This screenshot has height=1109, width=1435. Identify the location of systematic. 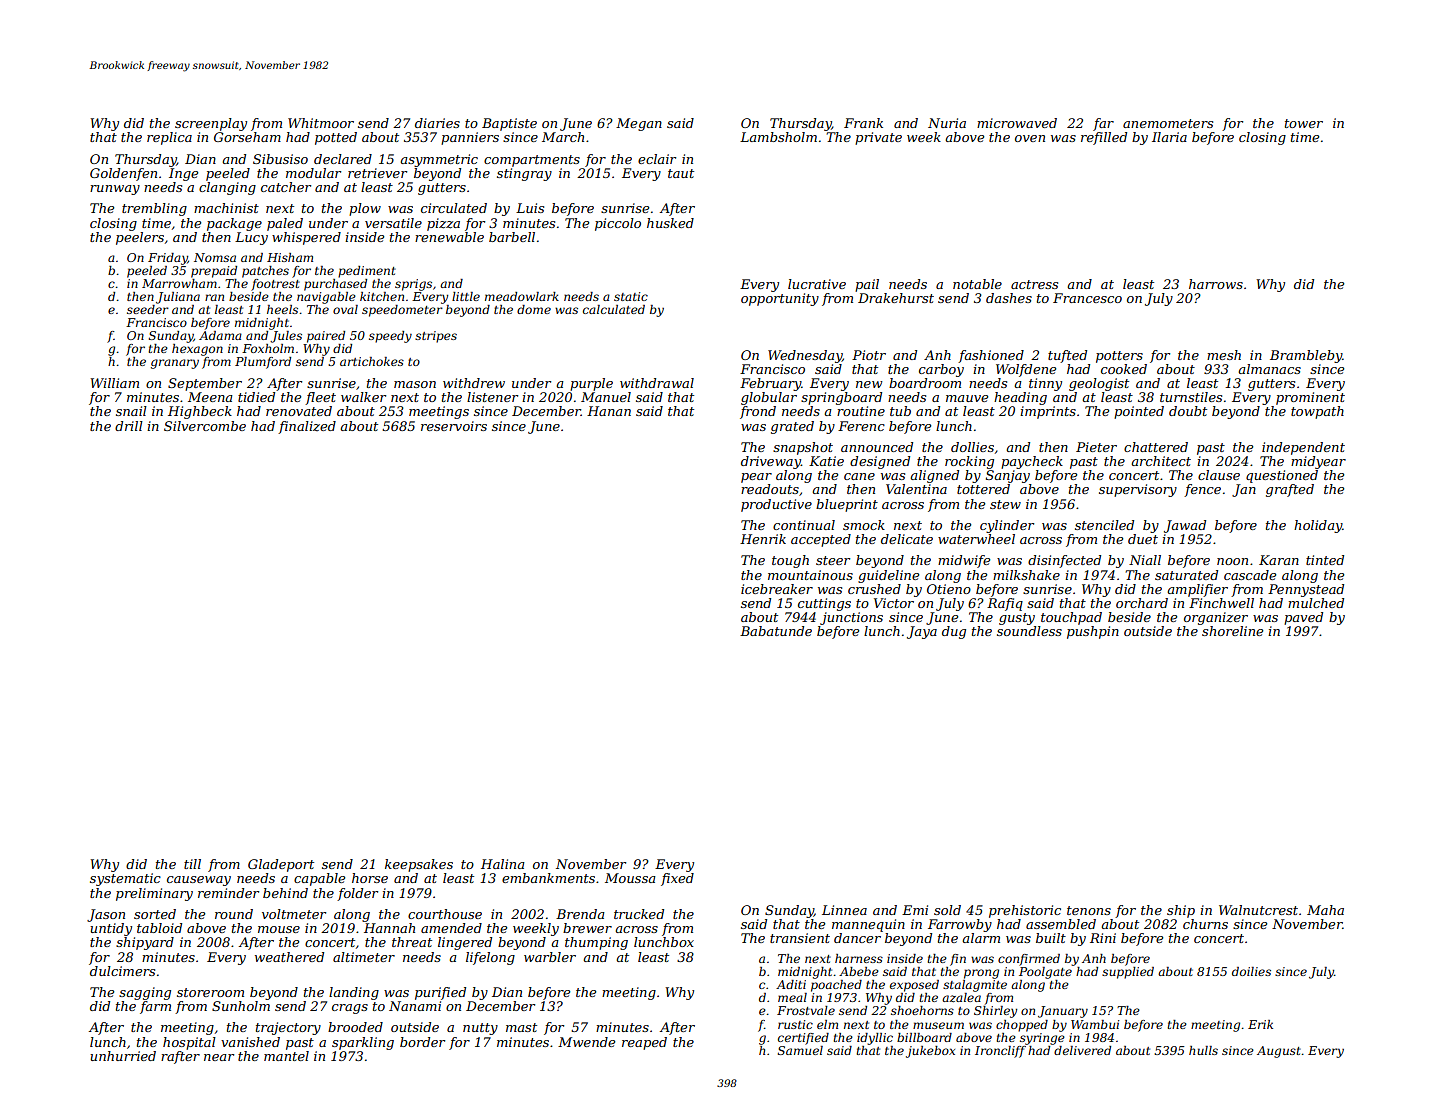
(125, 879).
